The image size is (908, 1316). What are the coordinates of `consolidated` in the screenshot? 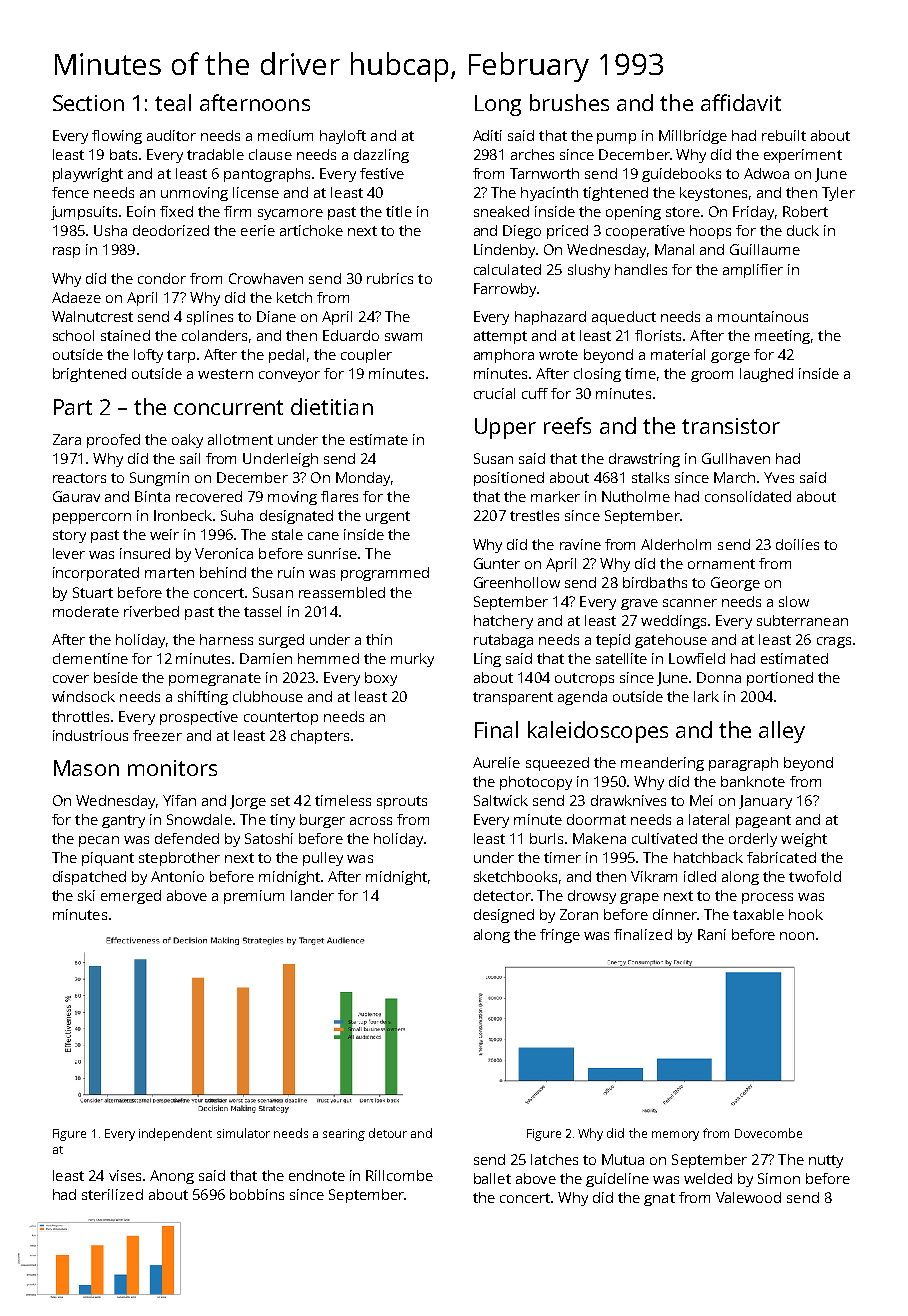 It's located at (748, 496).
